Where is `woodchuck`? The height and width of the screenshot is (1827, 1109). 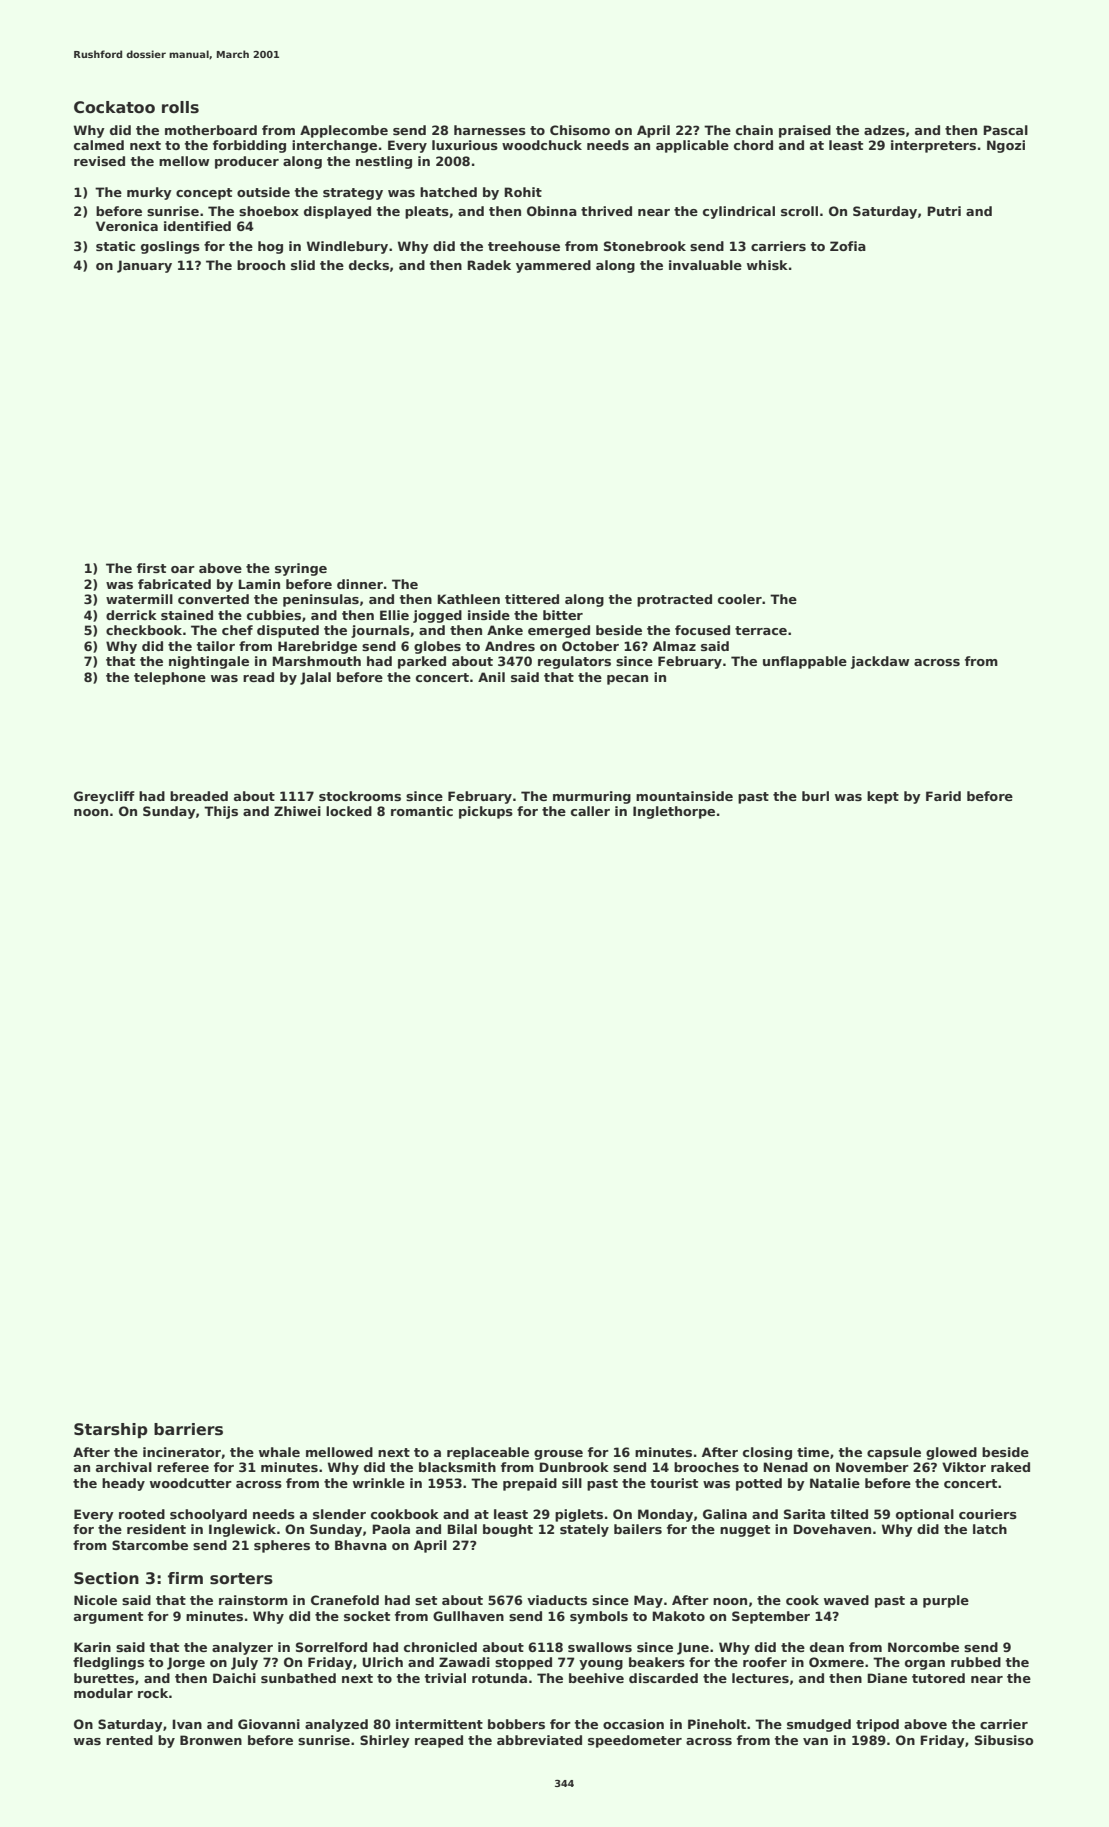 woodchuck is located at coordinates (542, 145).
